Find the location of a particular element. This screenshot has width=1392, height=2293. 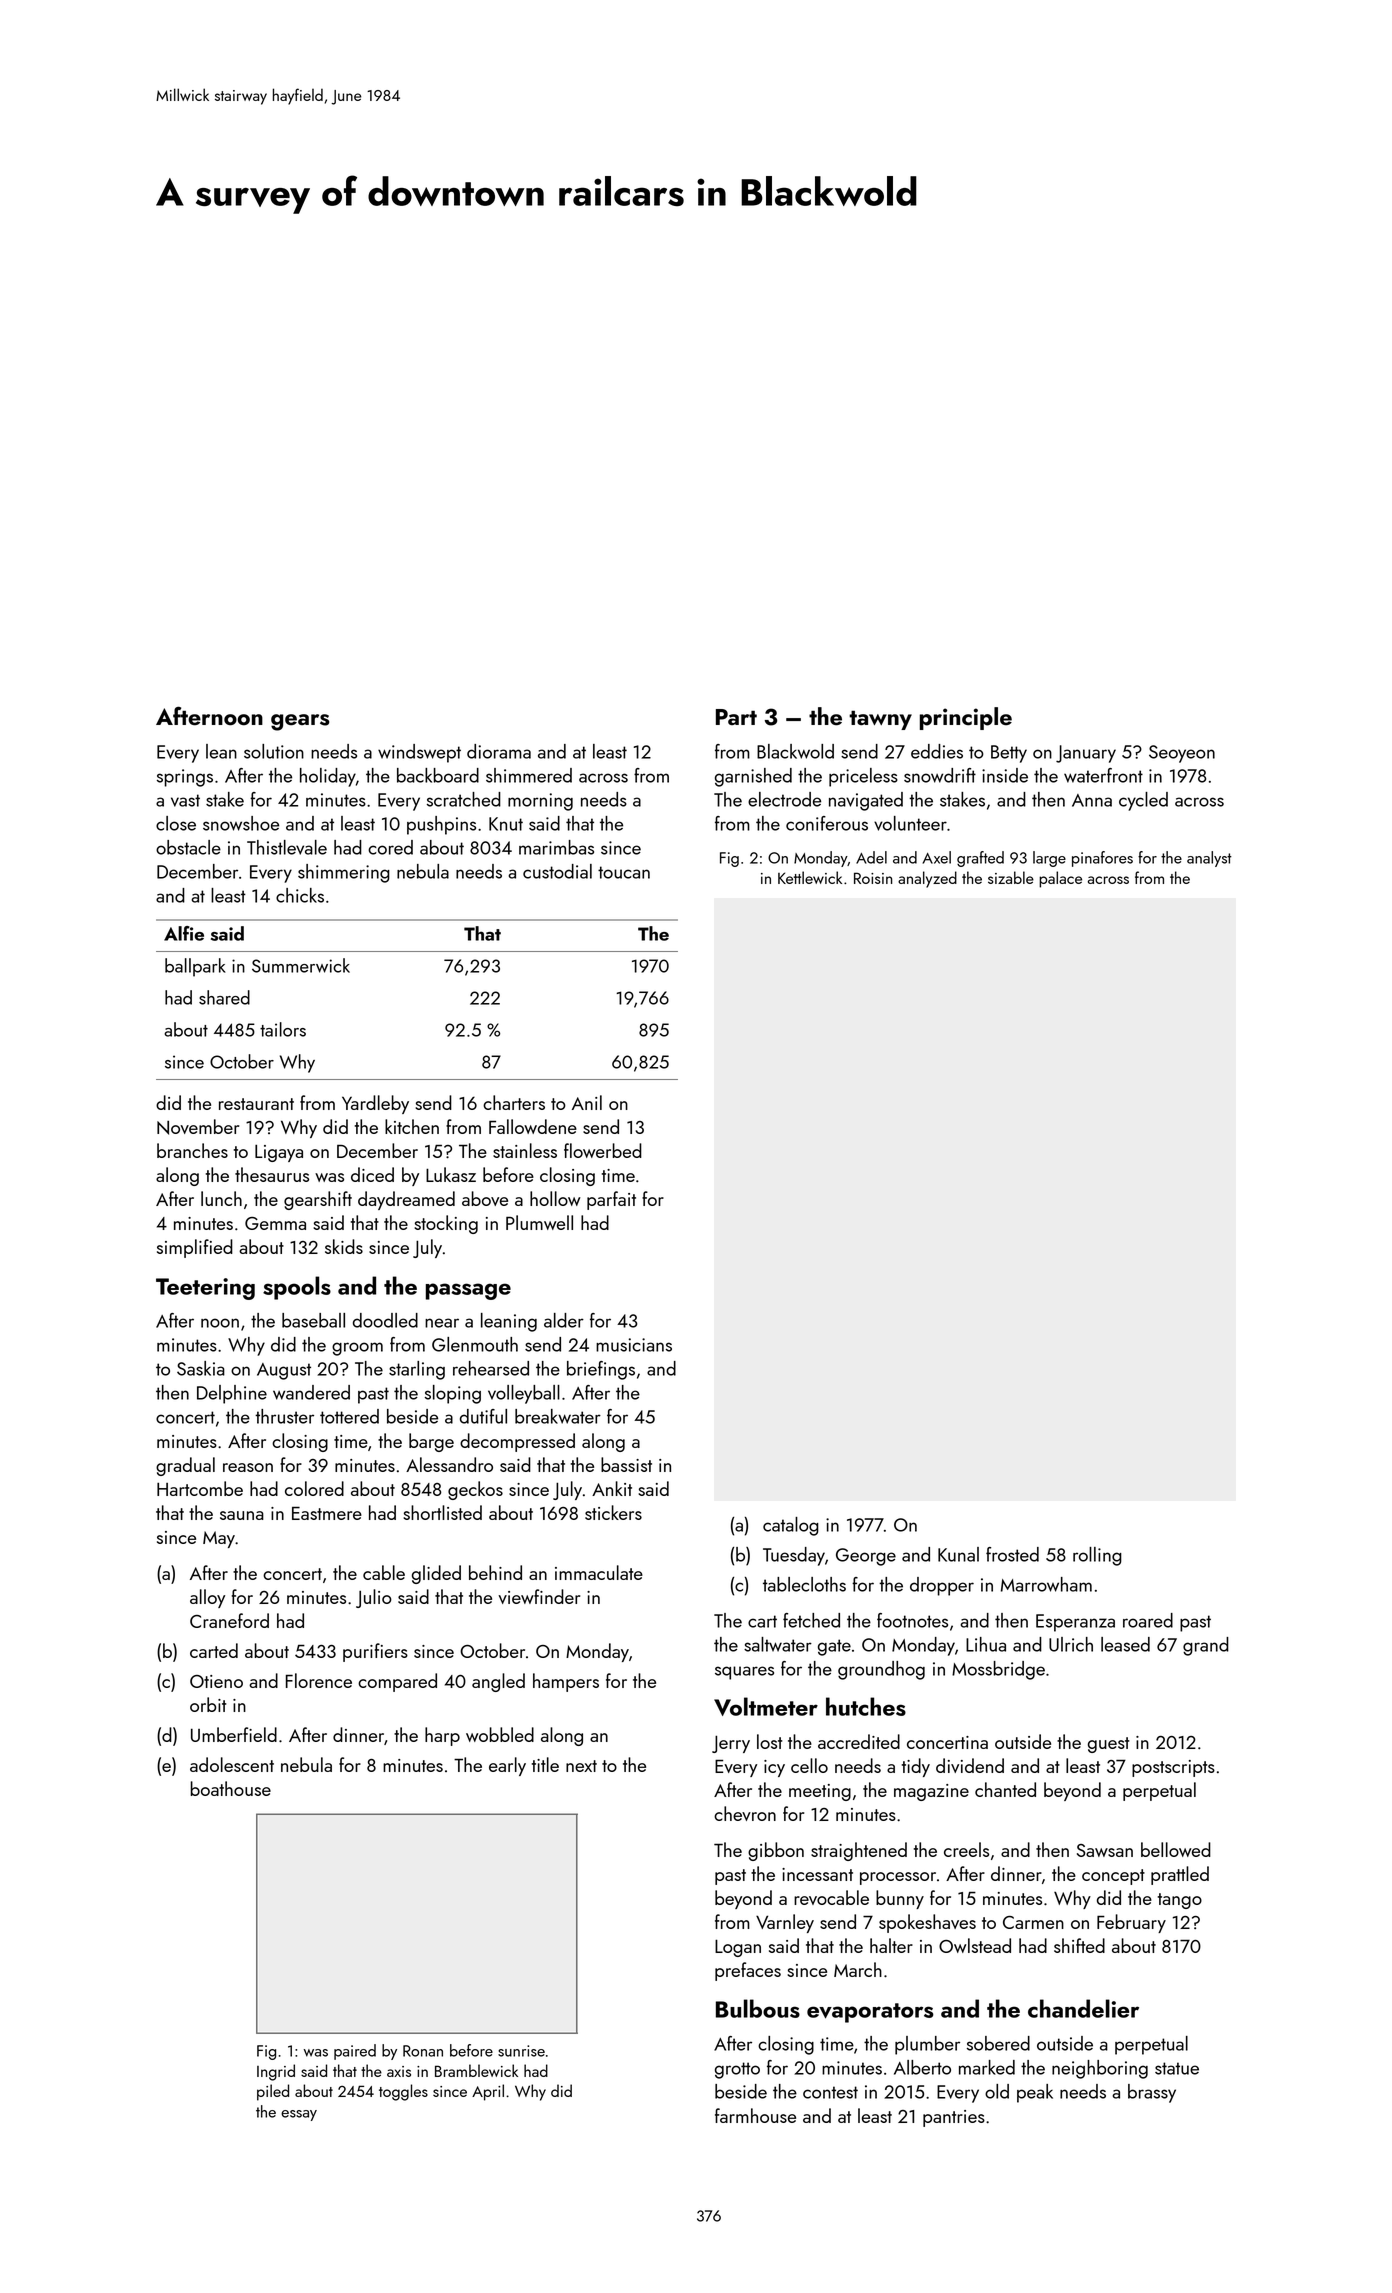

analyst is located at coordinates (1209, 859).
